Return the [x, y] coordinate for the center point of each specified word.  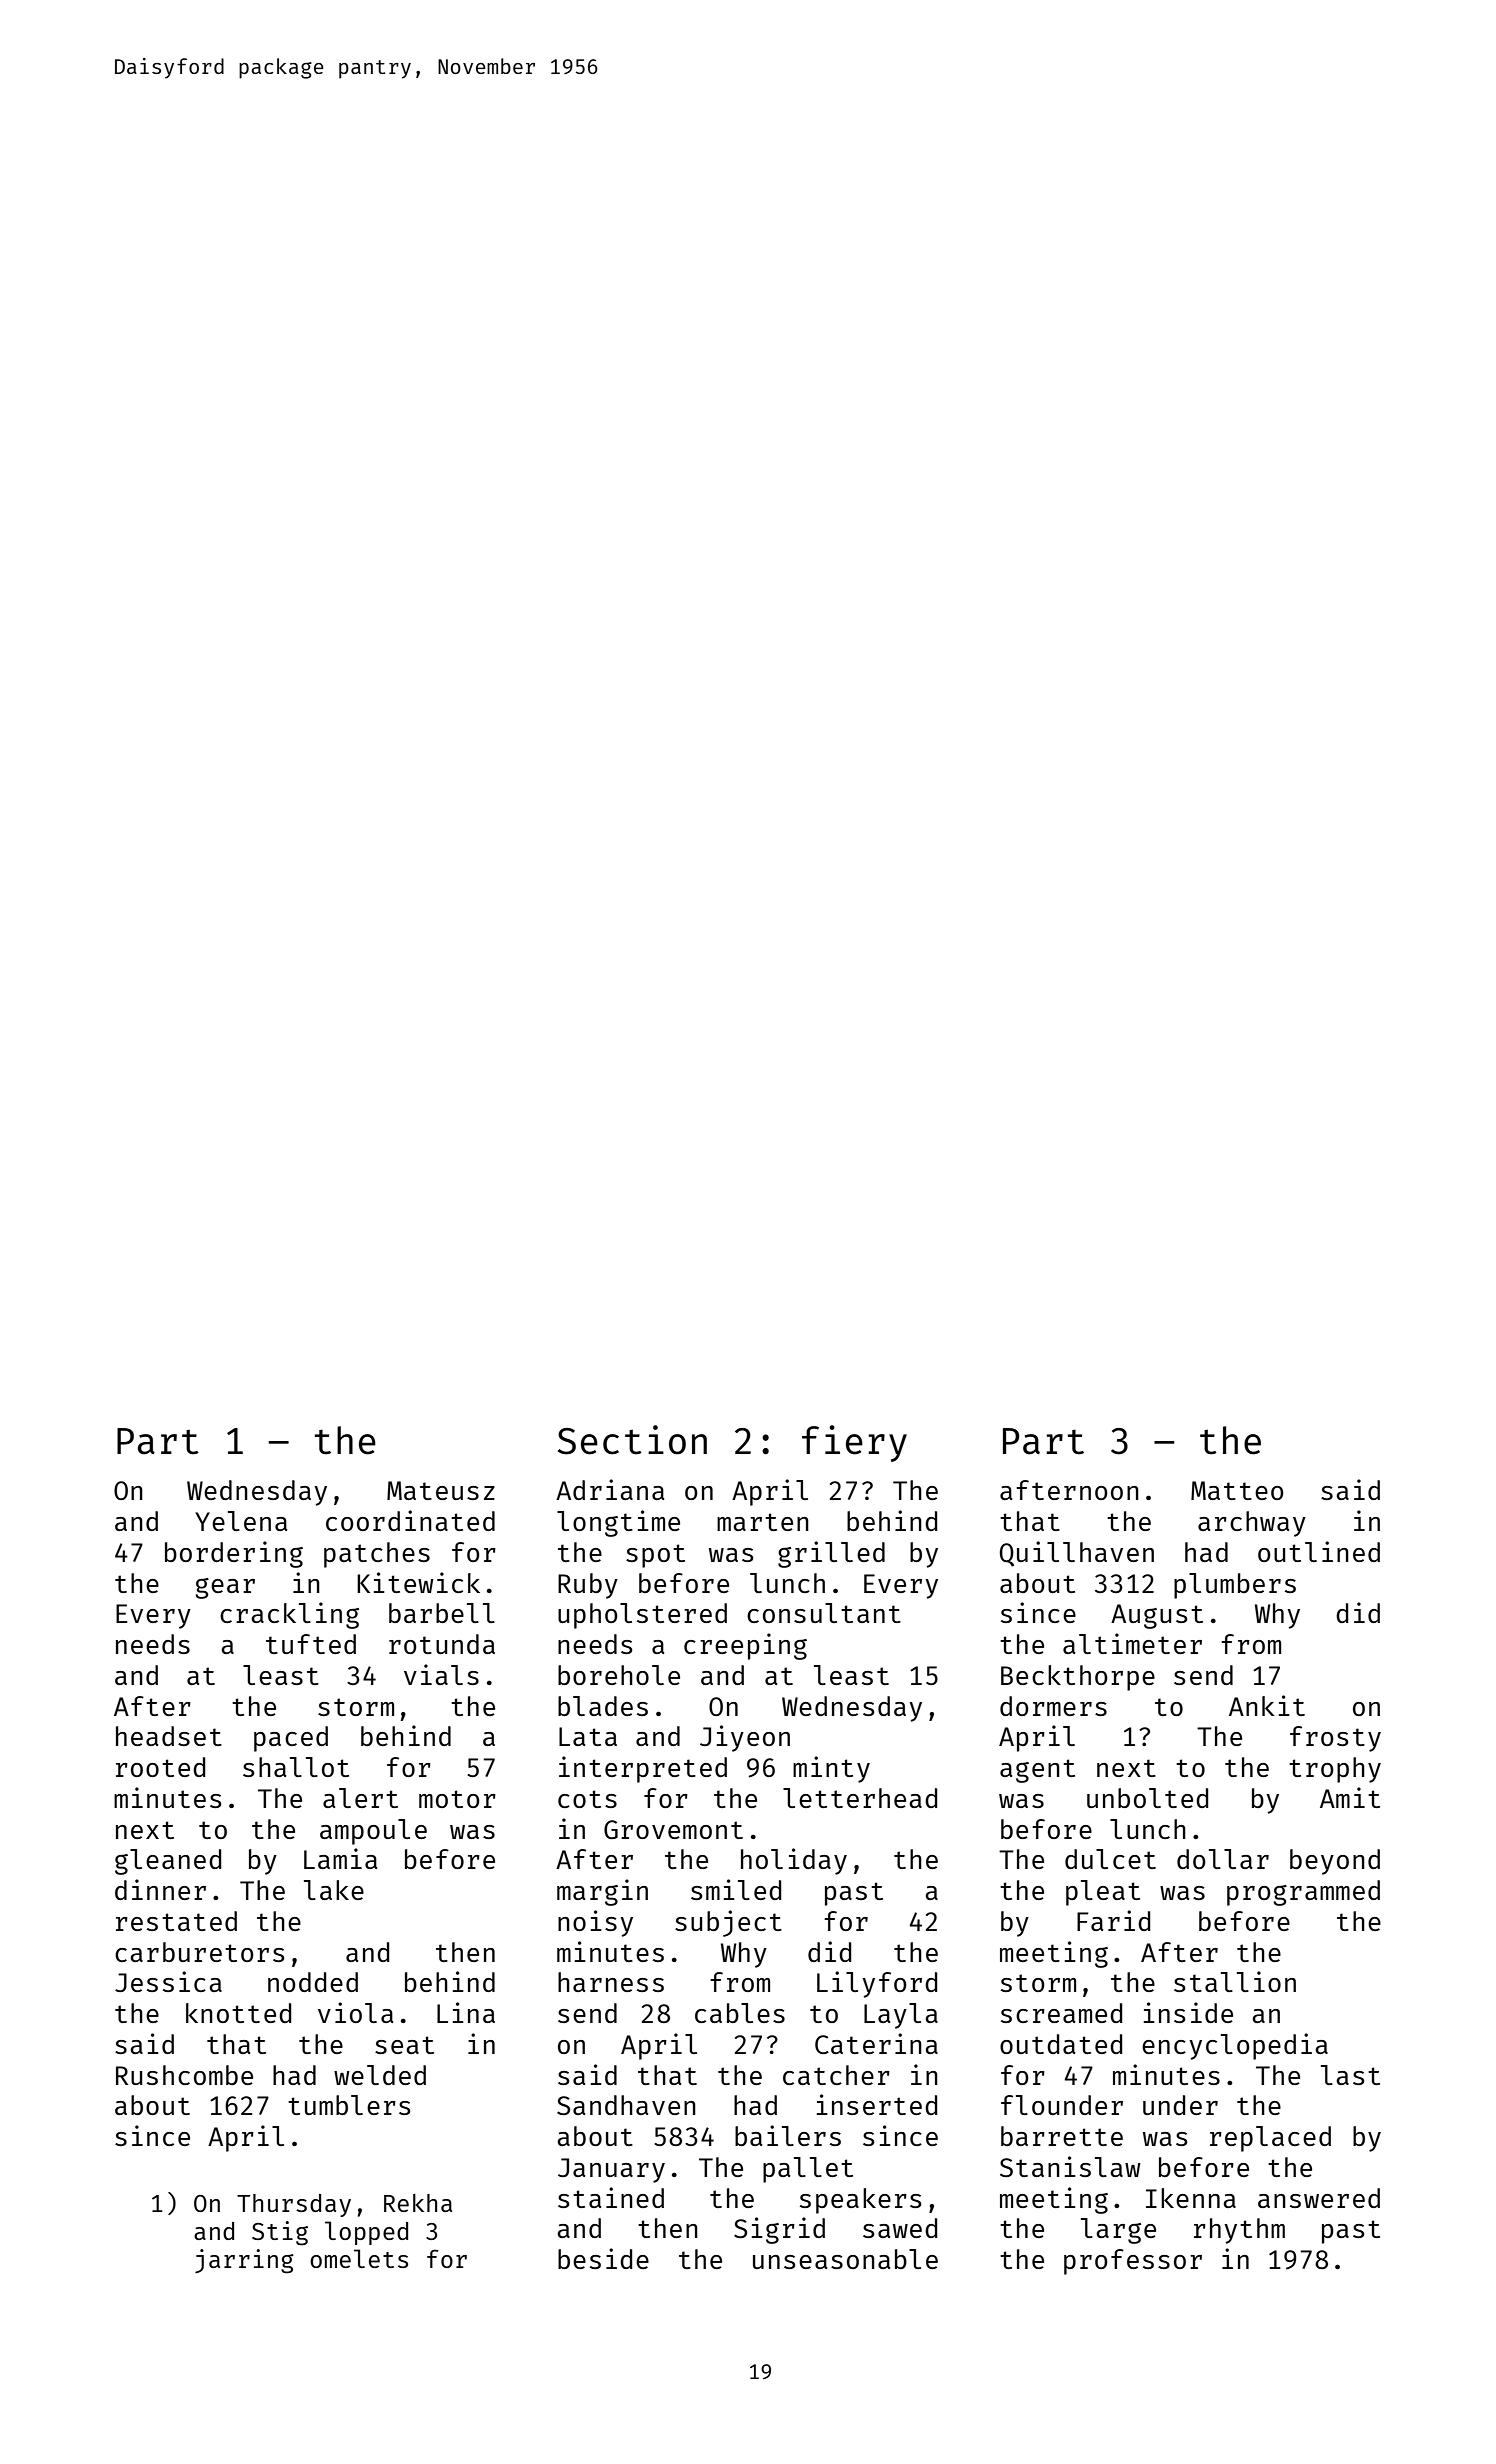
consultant [824, 1613]
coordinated [410, 1520]
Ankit [1267, 1705]
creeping [745, 1646]
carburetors [199, 1952]
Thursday [294, 2205]
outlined [1319, 1551]
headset [169, 1736]
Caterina [876, 2043]
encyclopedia [1235, 2046]
